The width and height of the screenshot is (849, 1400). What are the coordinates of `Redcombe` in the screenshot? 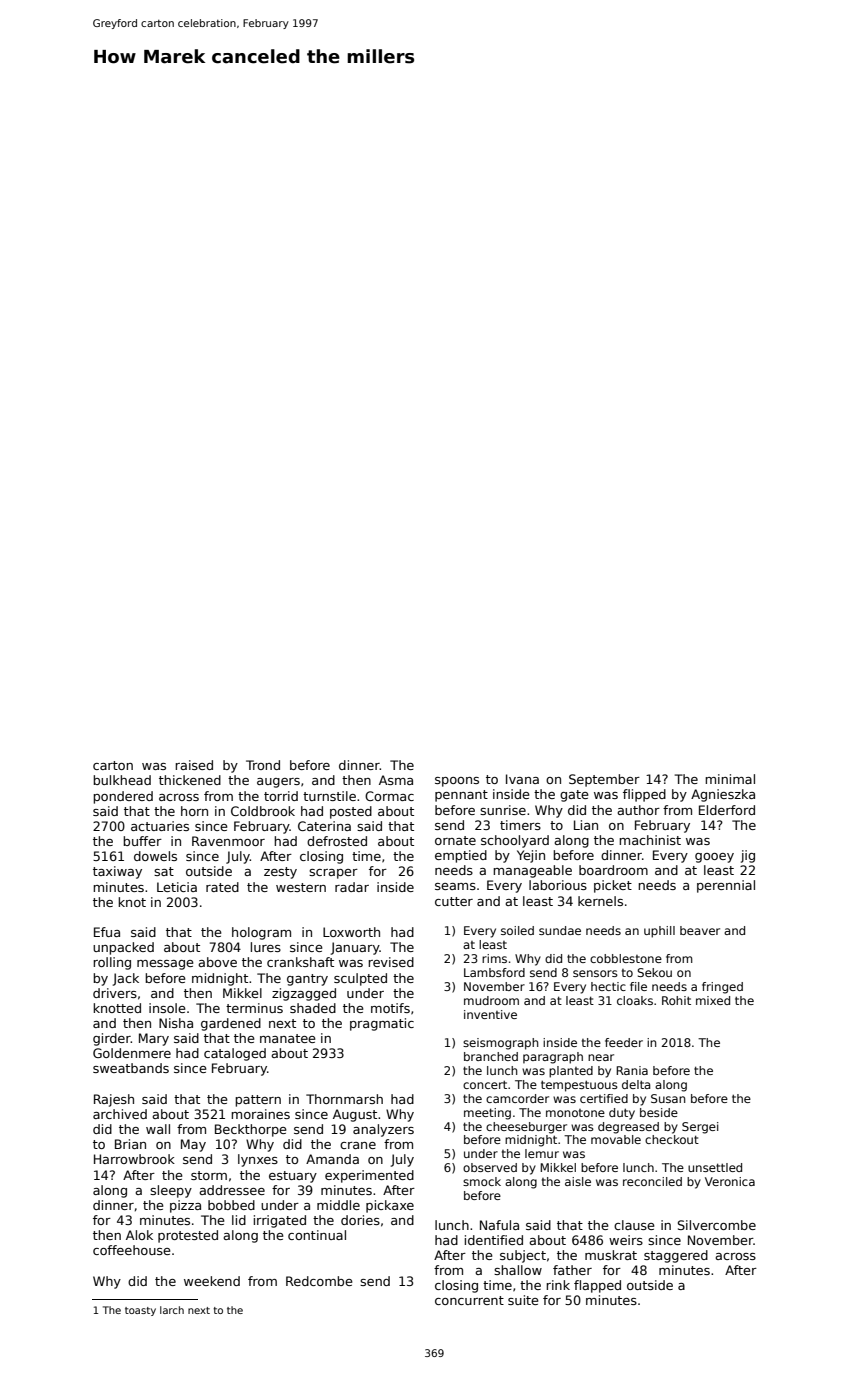 It's located at (319, 1281).
